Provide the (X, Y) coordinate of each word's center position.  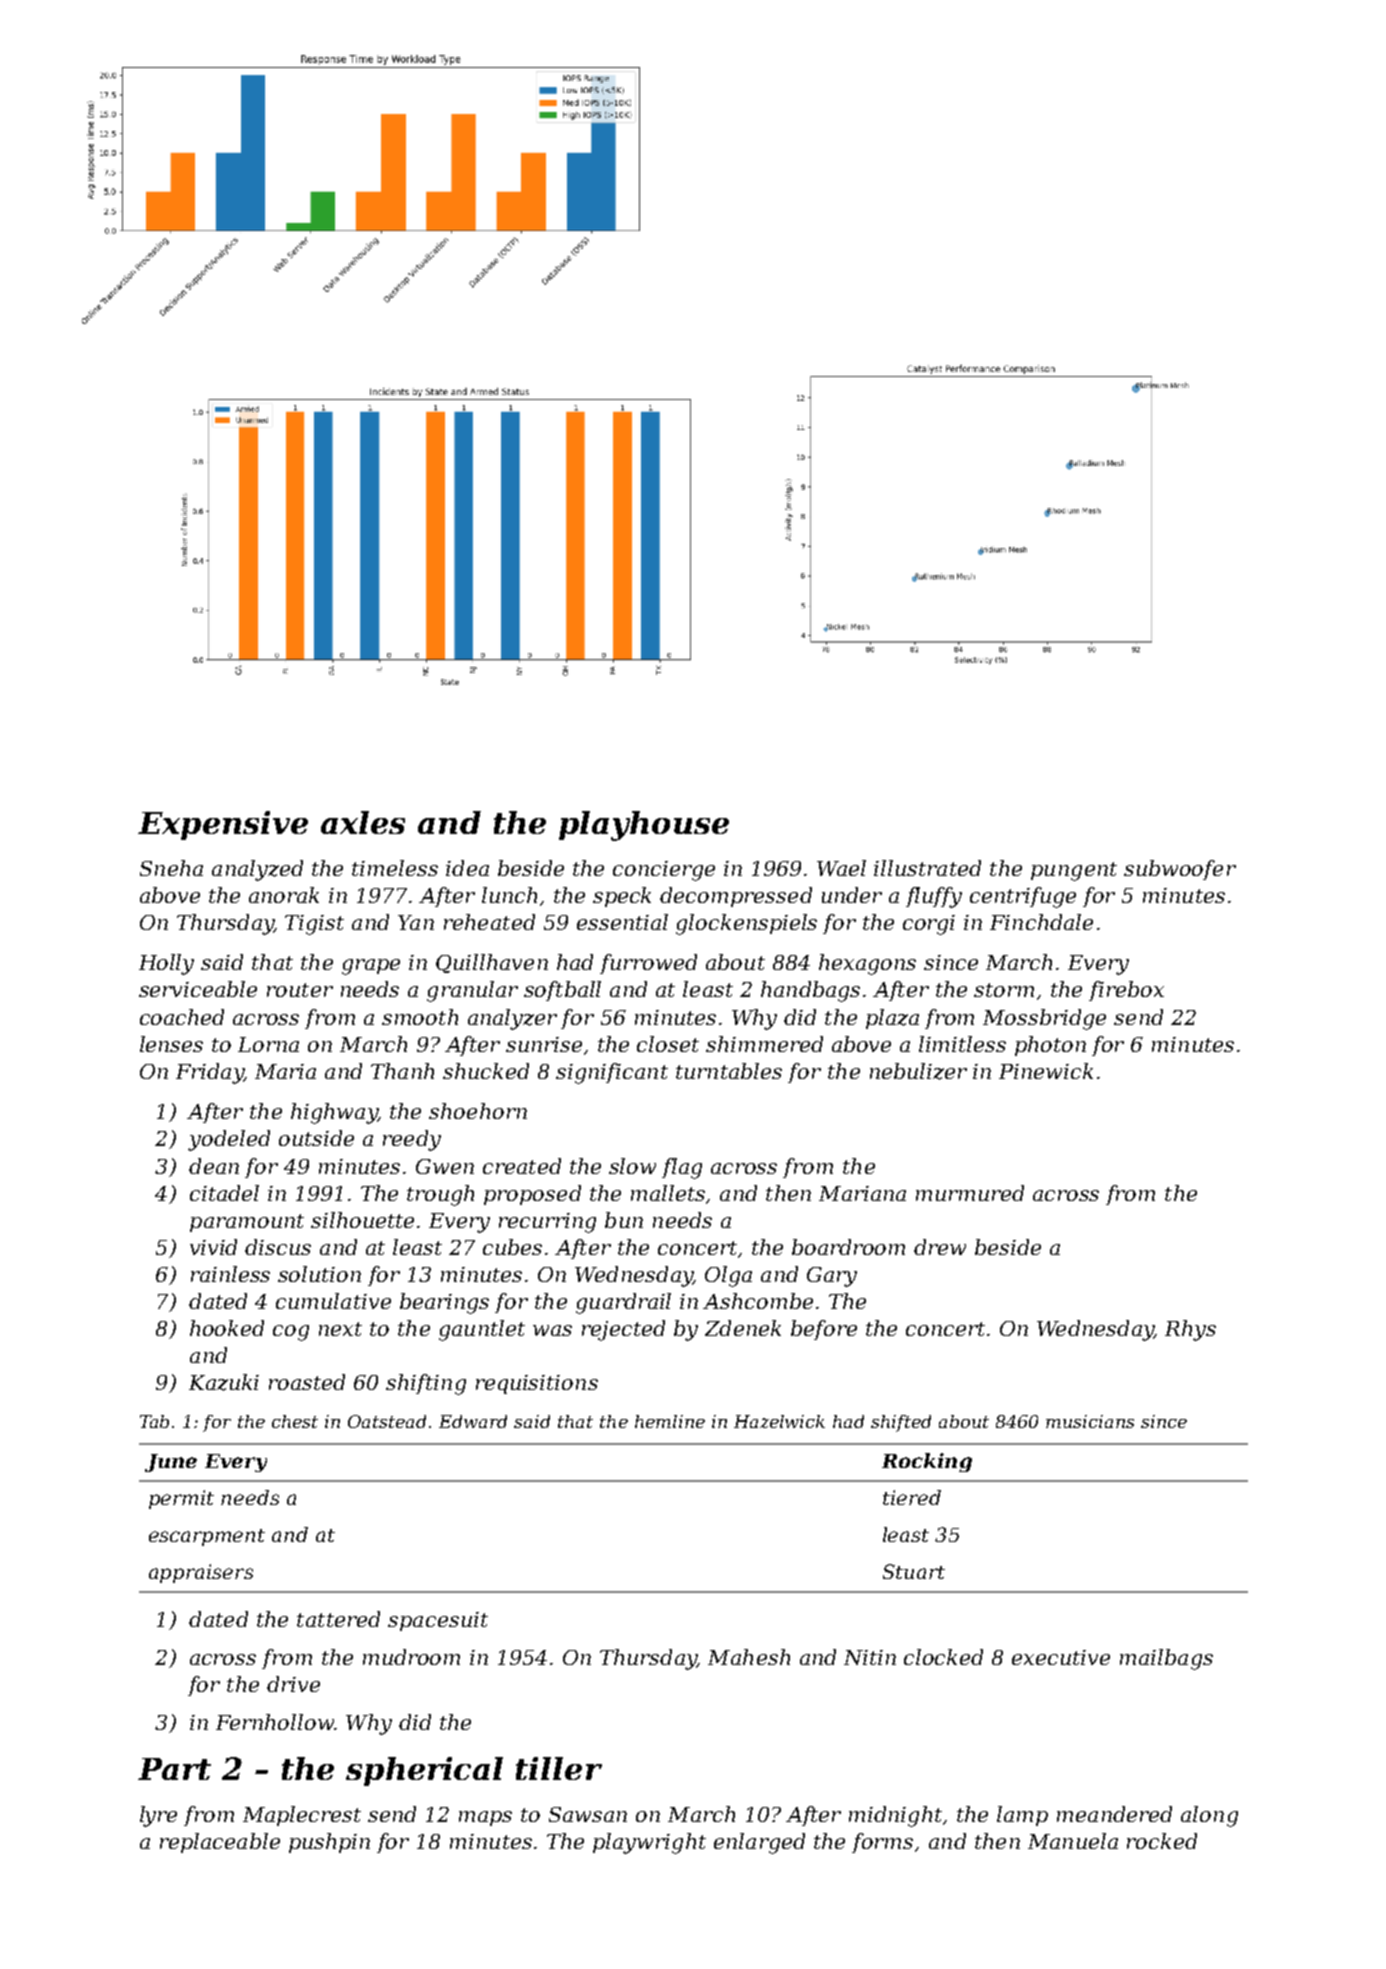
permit (181, 1499)
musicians (1090, 1421)
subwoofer (1180, 870)
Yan (416, 922)
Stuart (914, 1571)
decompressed (736, 897)
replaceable (220, 1843)
